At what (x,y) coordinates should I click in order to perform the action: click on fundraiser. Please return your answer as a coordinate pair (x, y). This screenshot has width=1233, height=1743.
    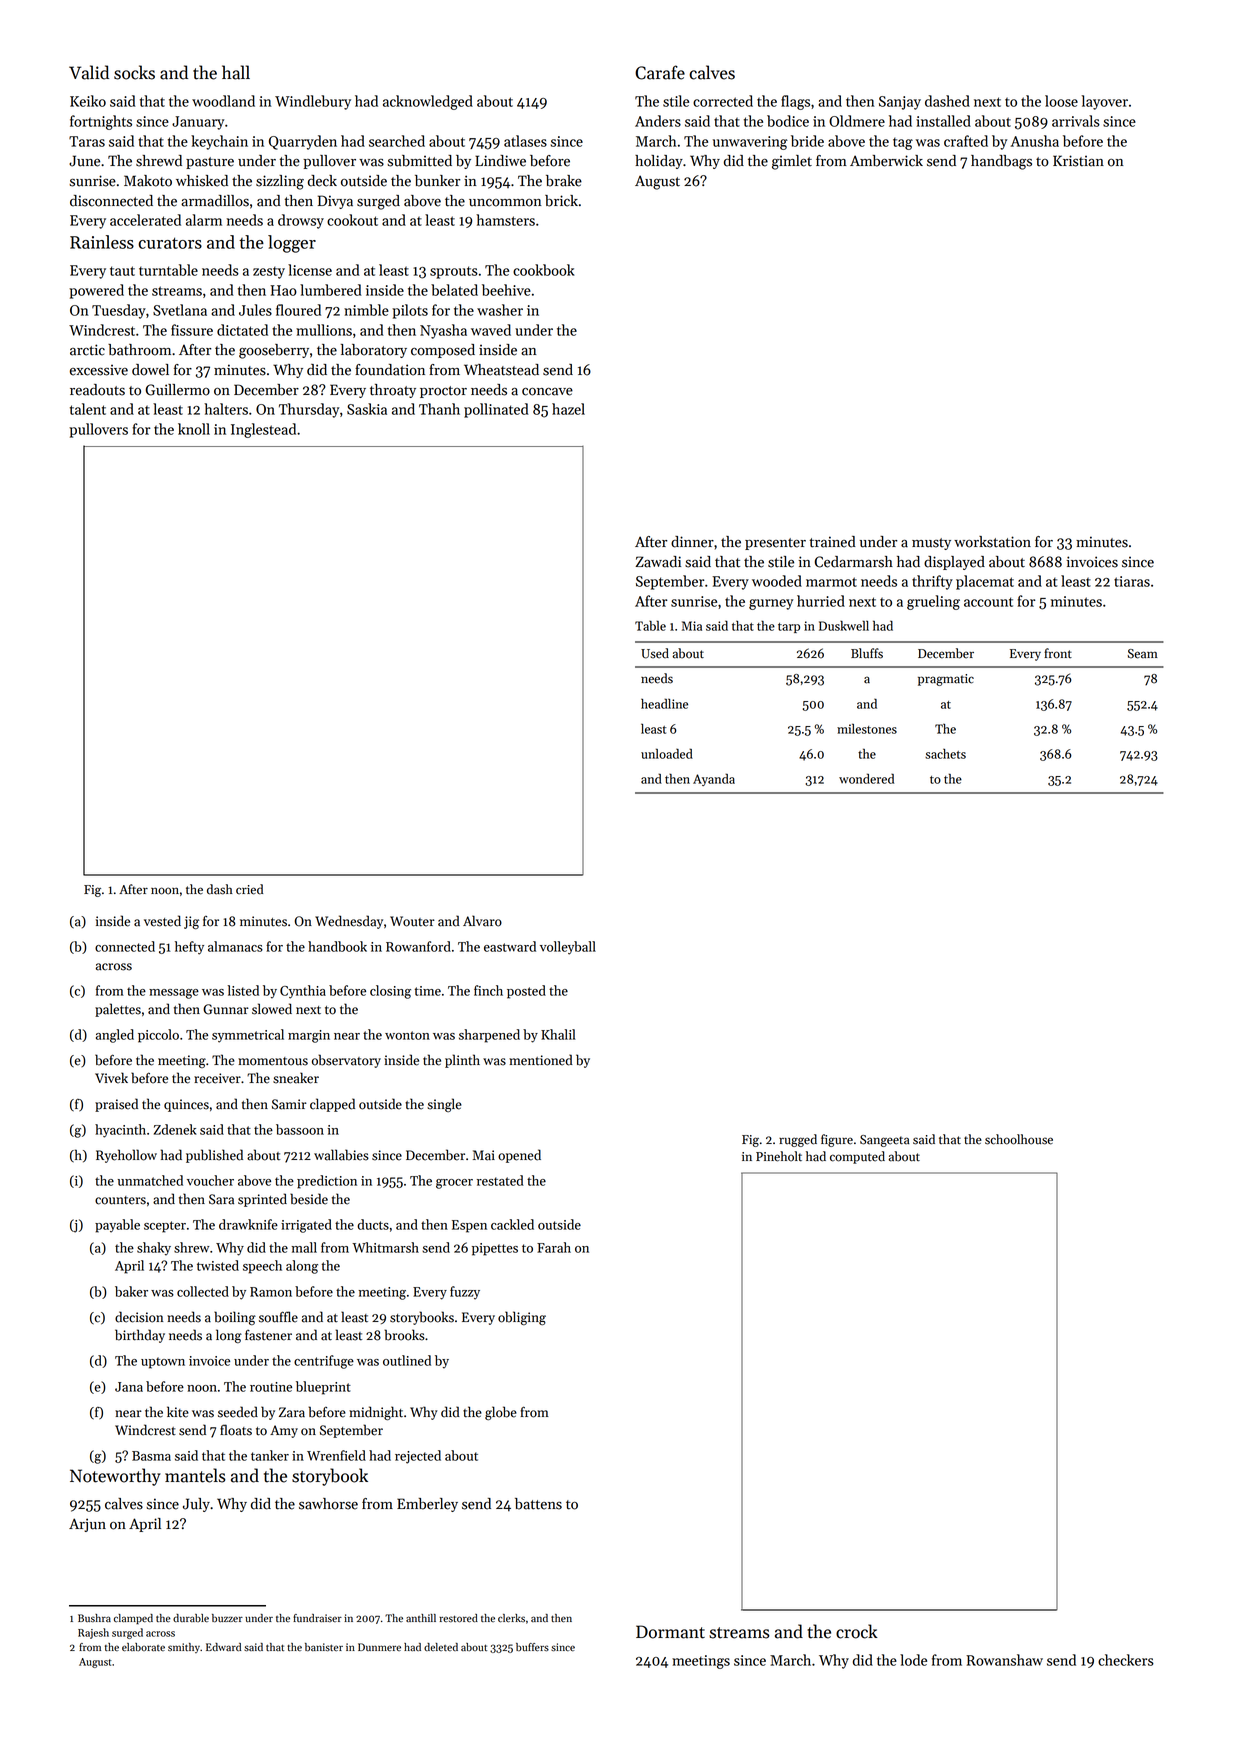
    Looking at the image, I should click on (317, 1618).
